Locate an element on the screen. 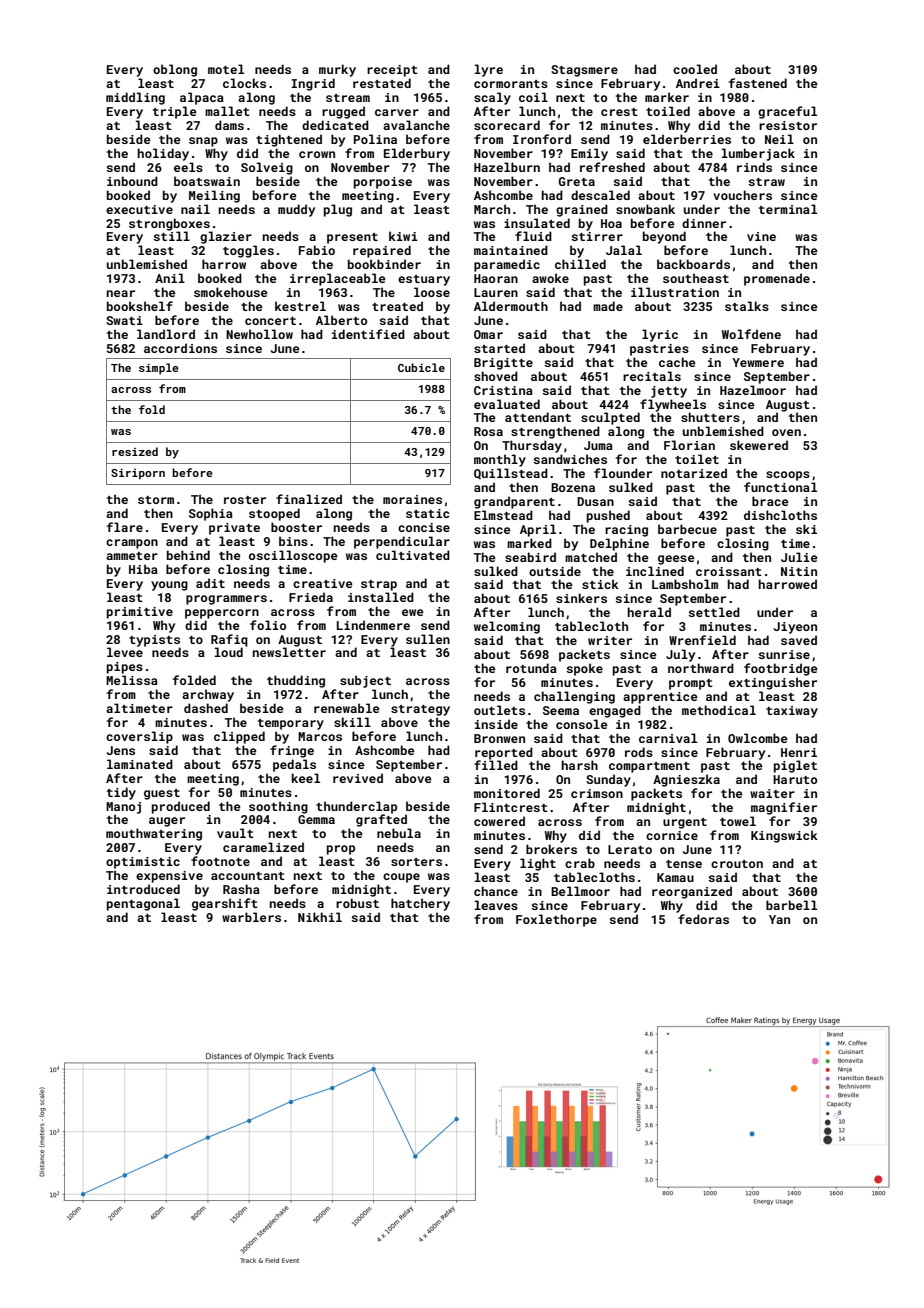  sinkers is located at coordinates (581, 598).
